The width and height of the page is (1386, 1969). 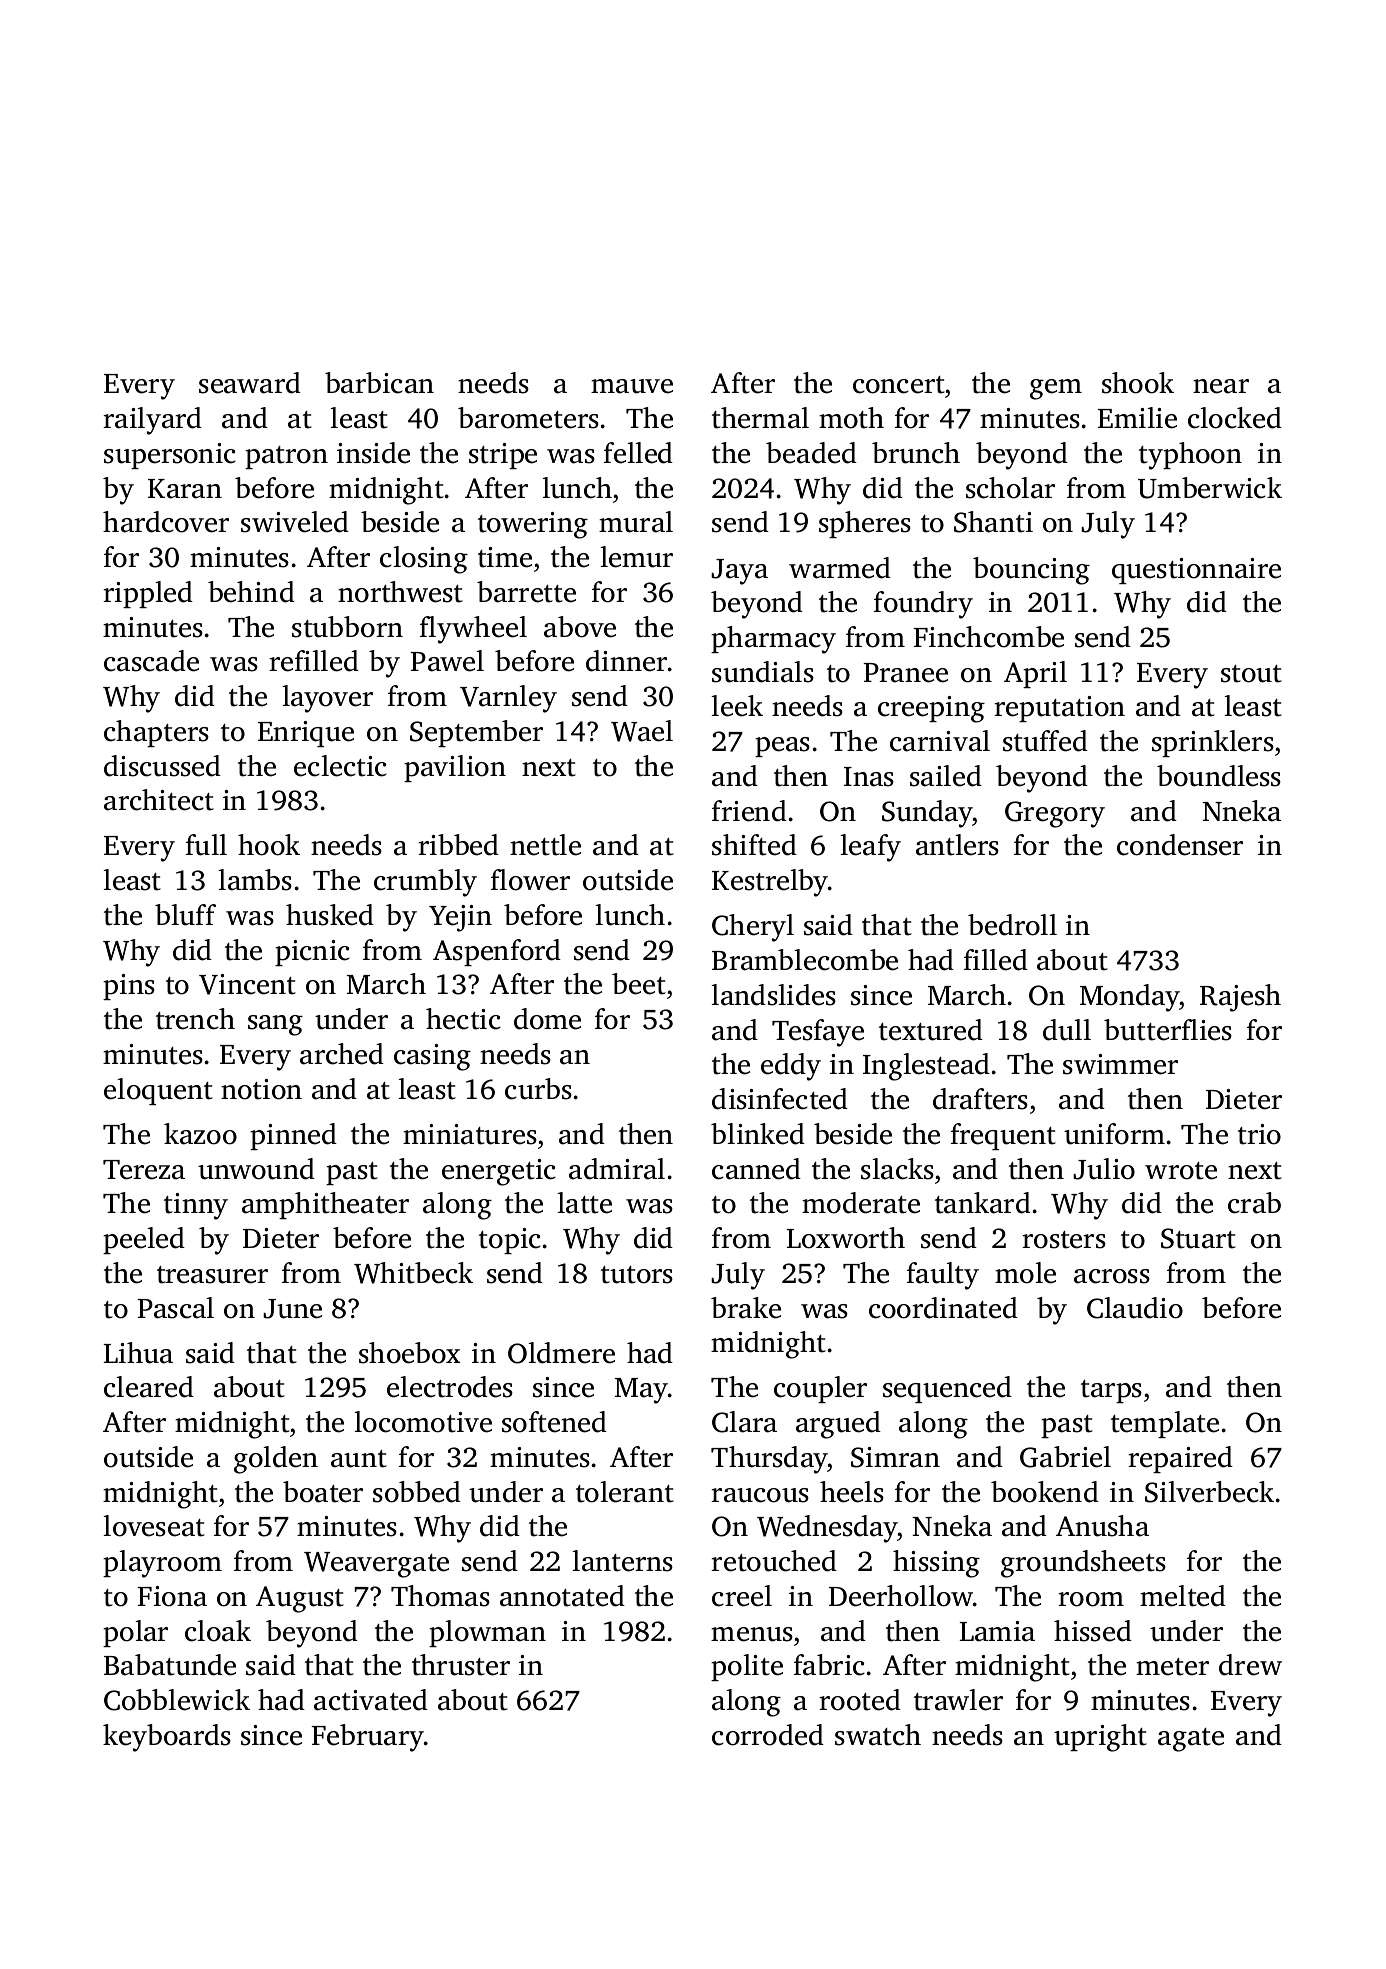 I want to click on corroded, so click(x=768, y=1735).
